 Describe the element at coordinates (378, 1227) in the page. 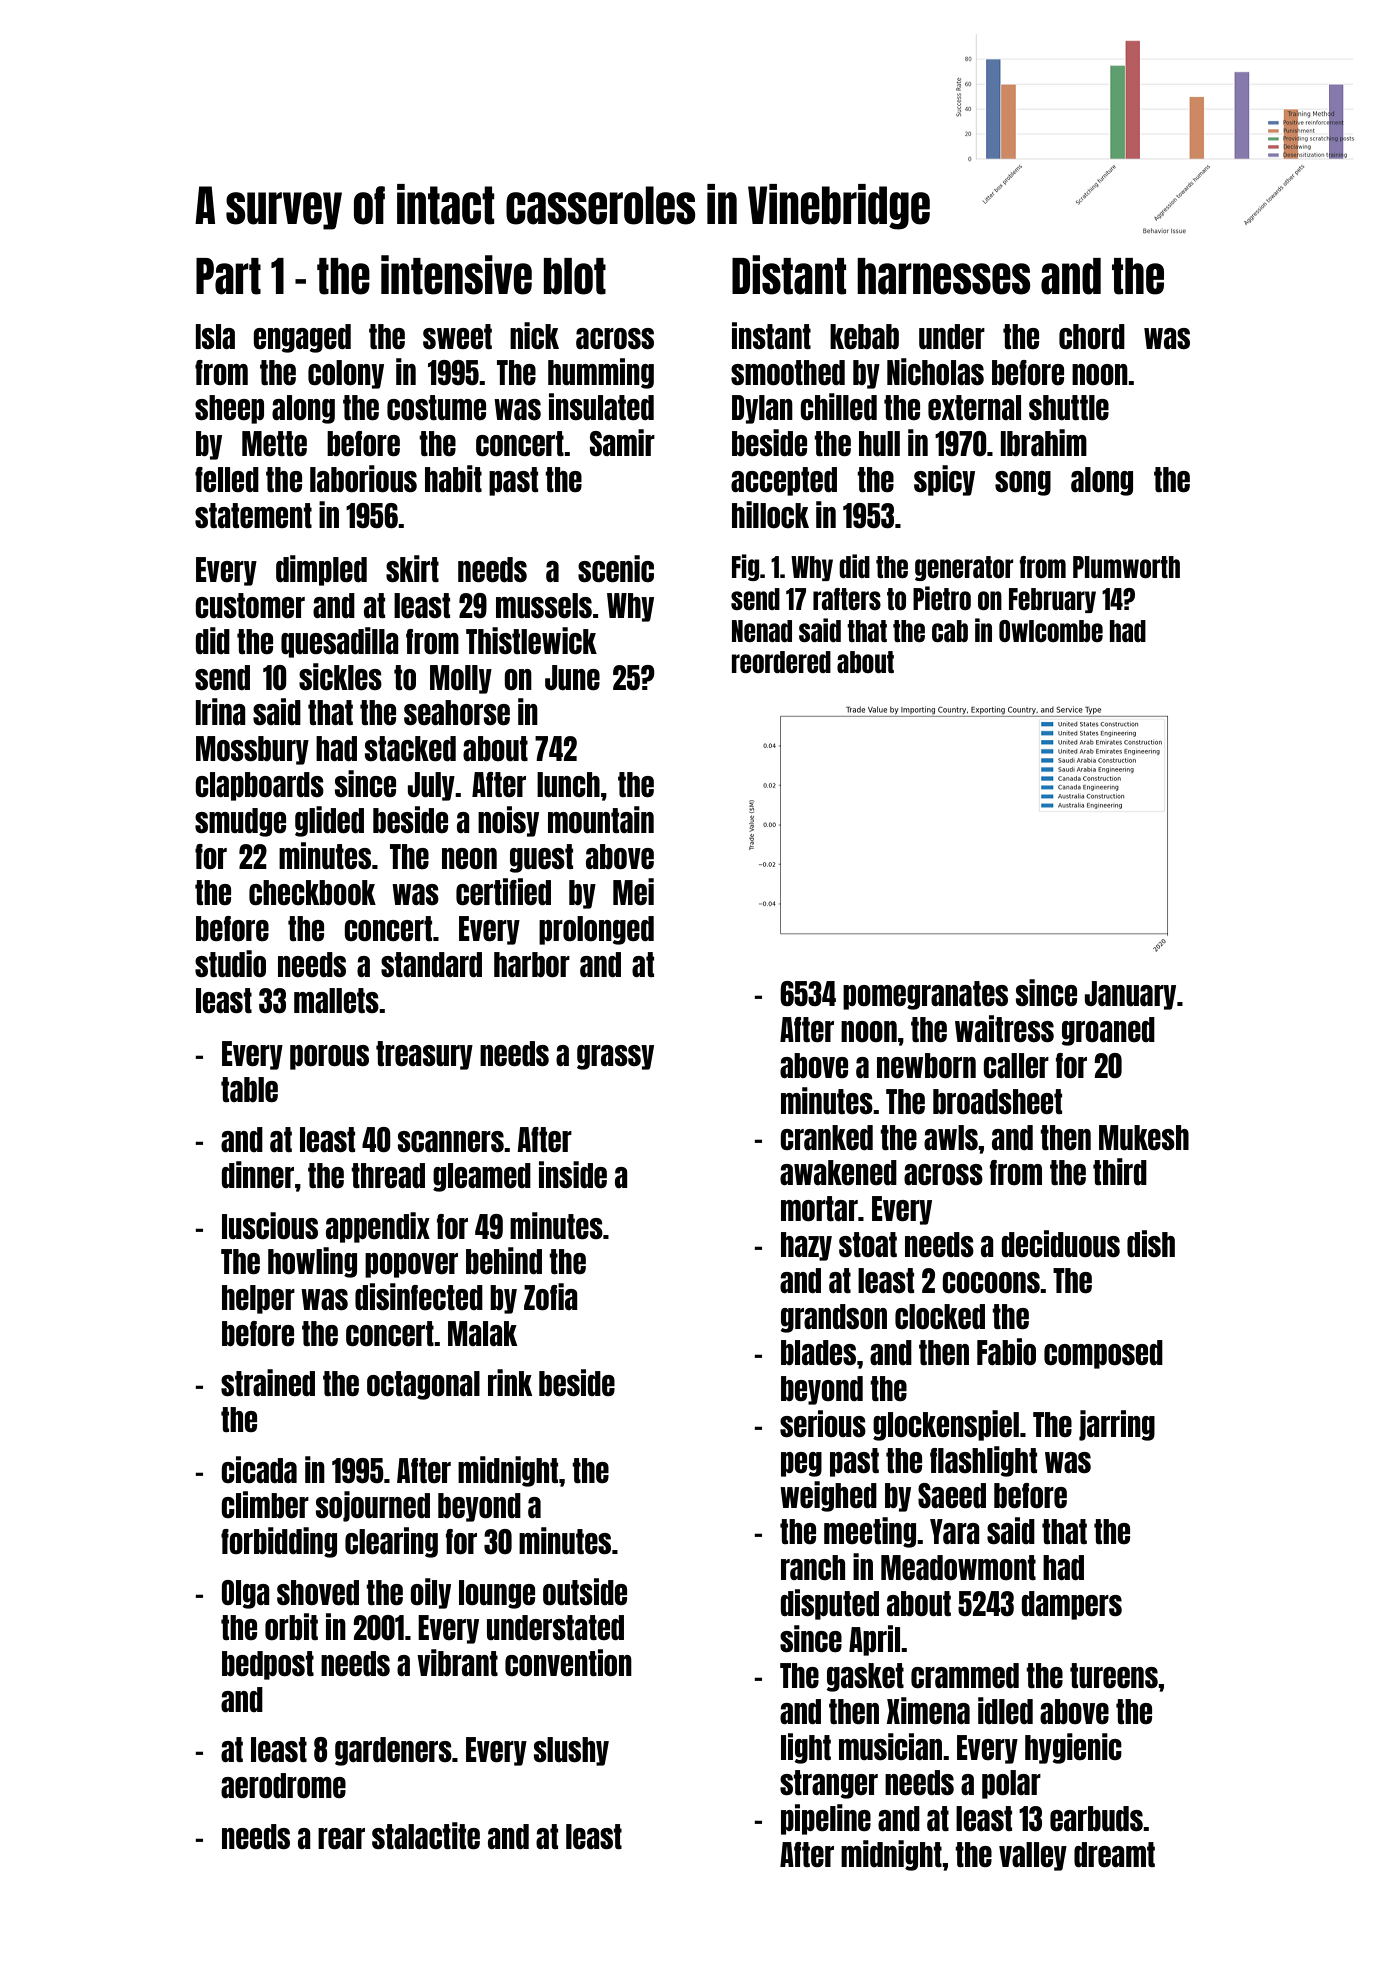

I see `appendix` at that location.
